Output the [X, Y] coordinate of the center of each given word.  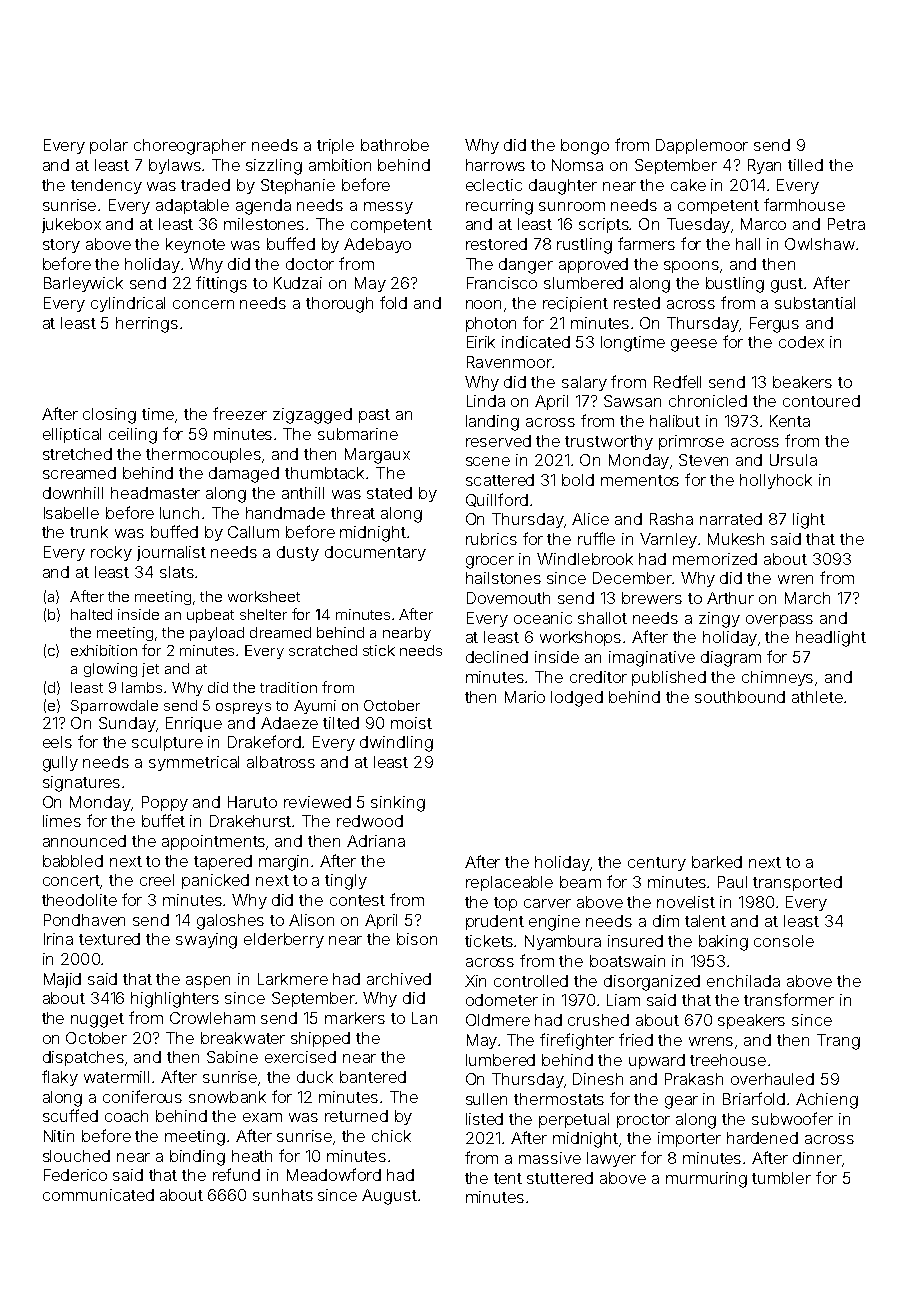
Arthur [730, 598]
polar [109, 146]
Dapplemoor [702, 146]
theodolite [79, 900]
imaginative [652, 659]
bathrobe [395, 145]
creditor [598, 677]
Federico [75, 1175]
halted [91, 614]
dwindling [396, 744]
